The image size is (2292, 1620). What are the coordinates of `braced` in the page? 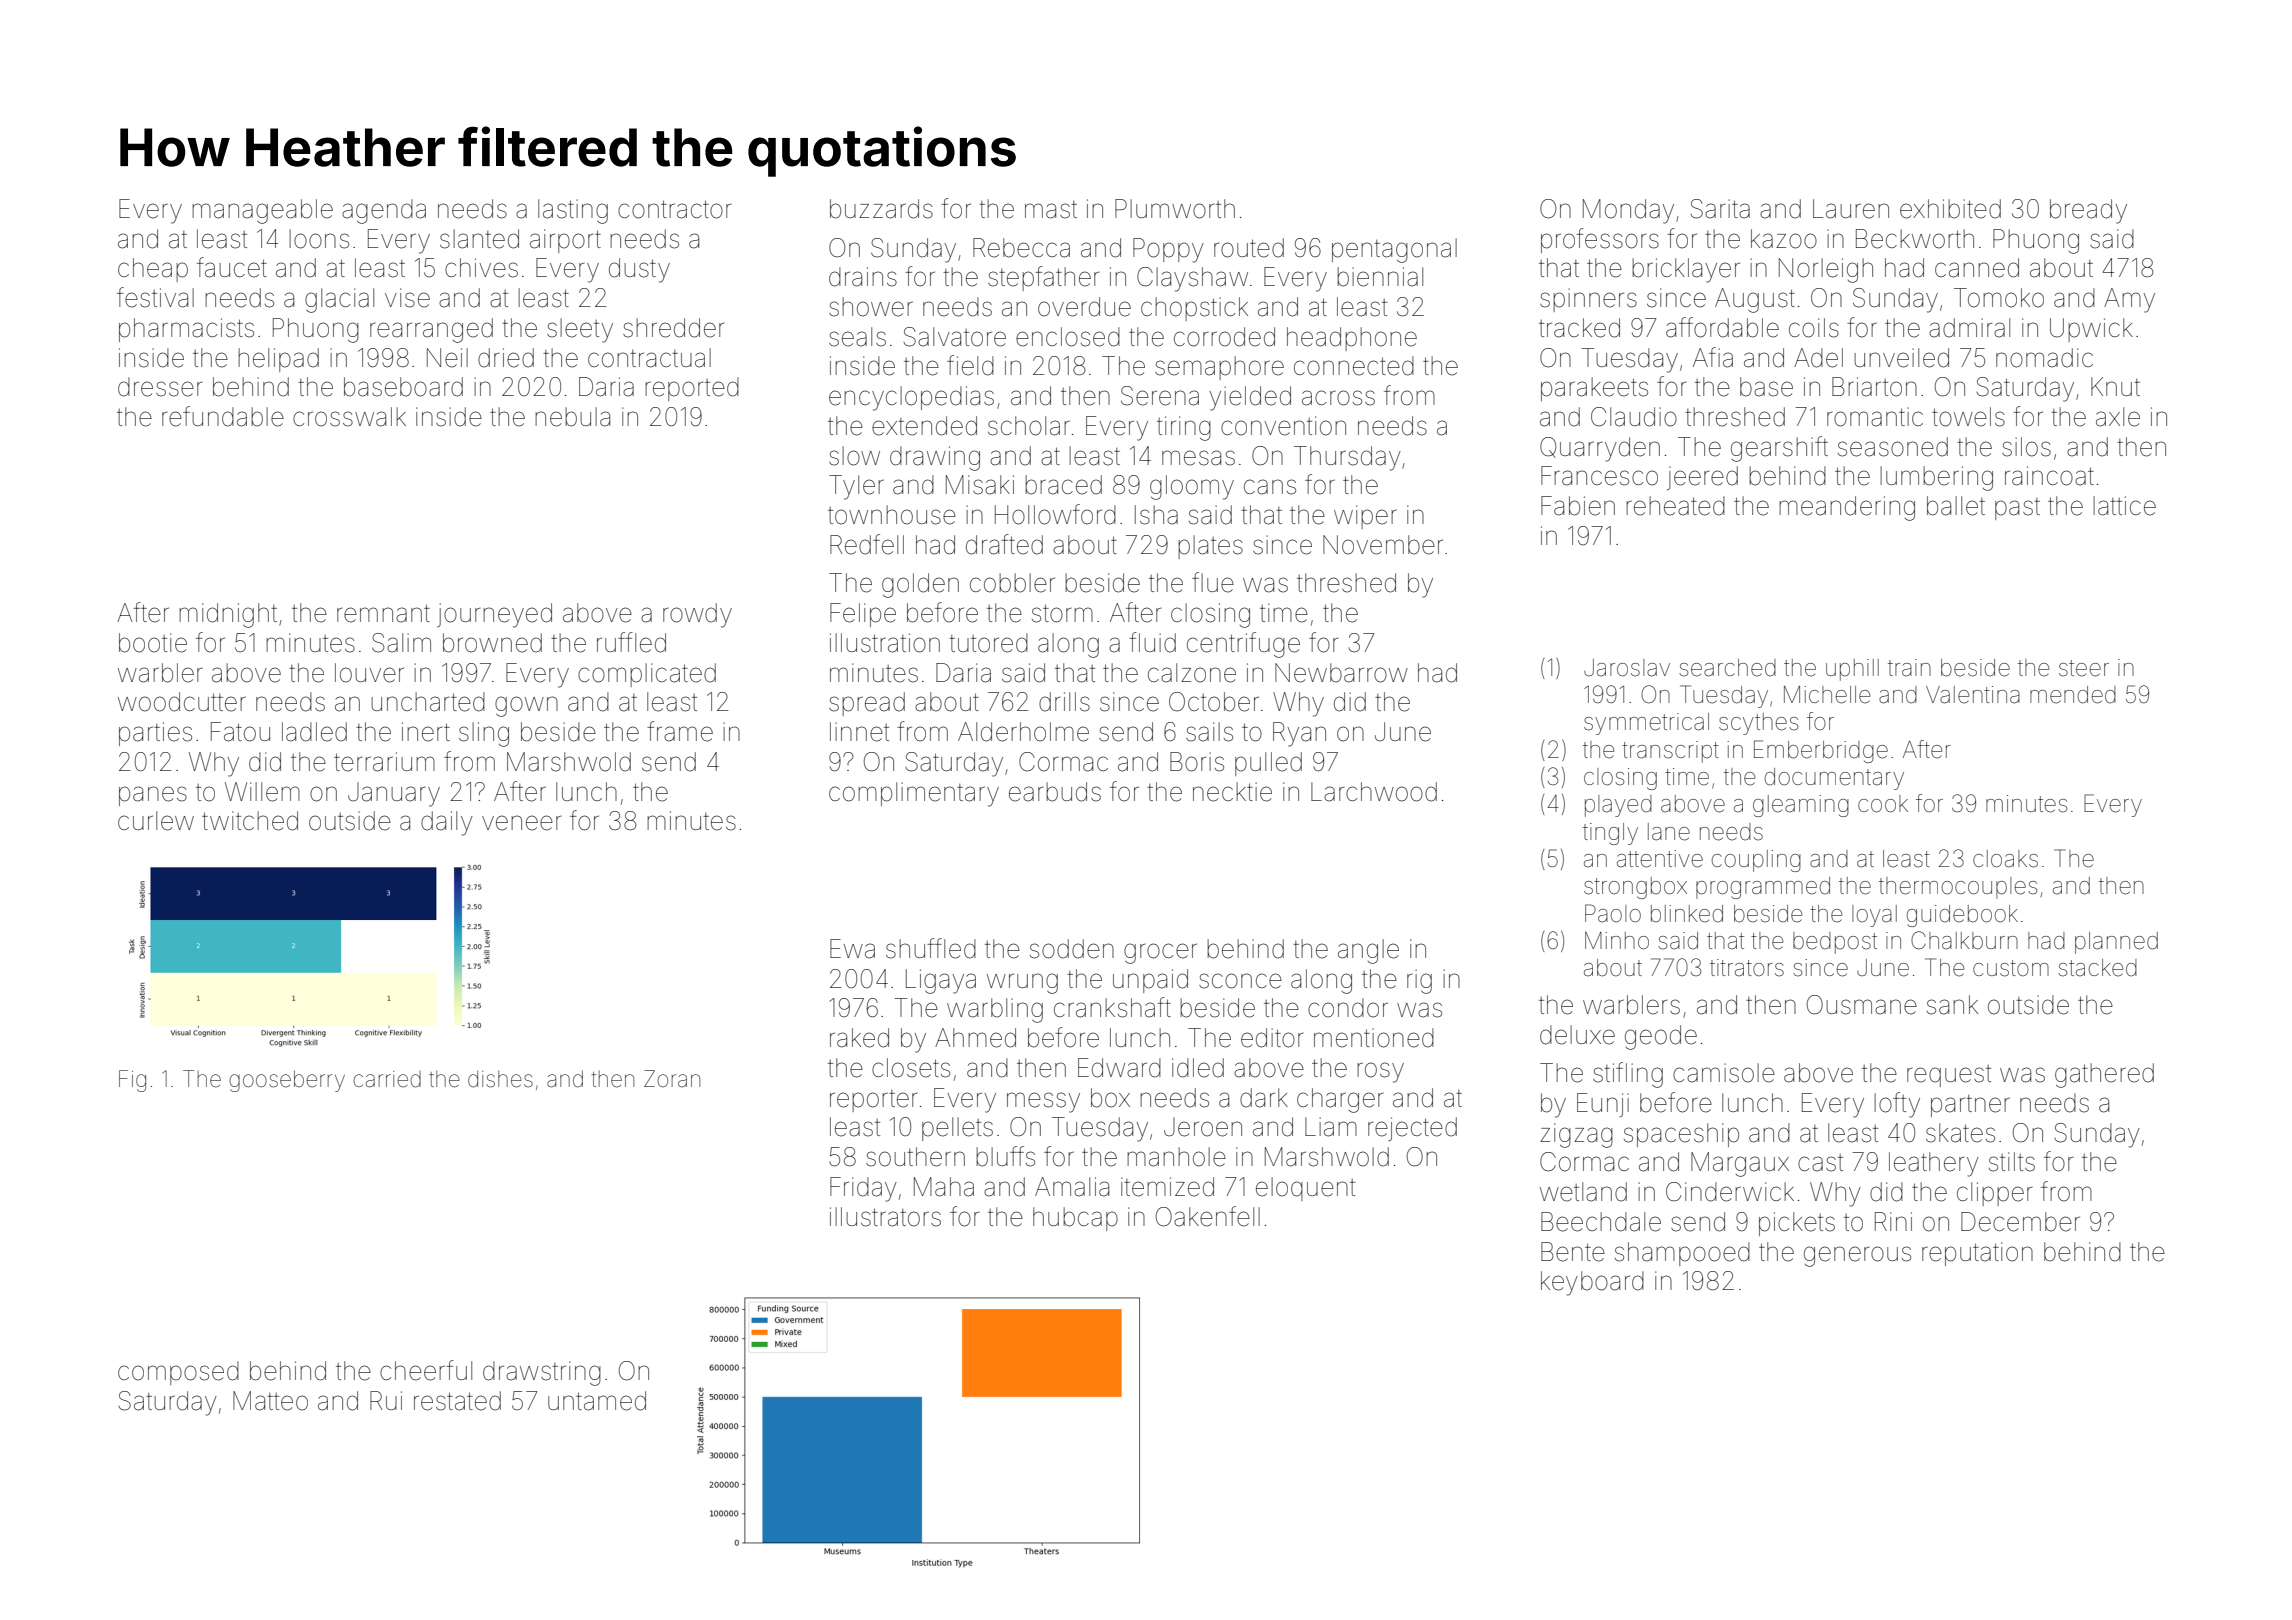 It's located at (1063, 485).
